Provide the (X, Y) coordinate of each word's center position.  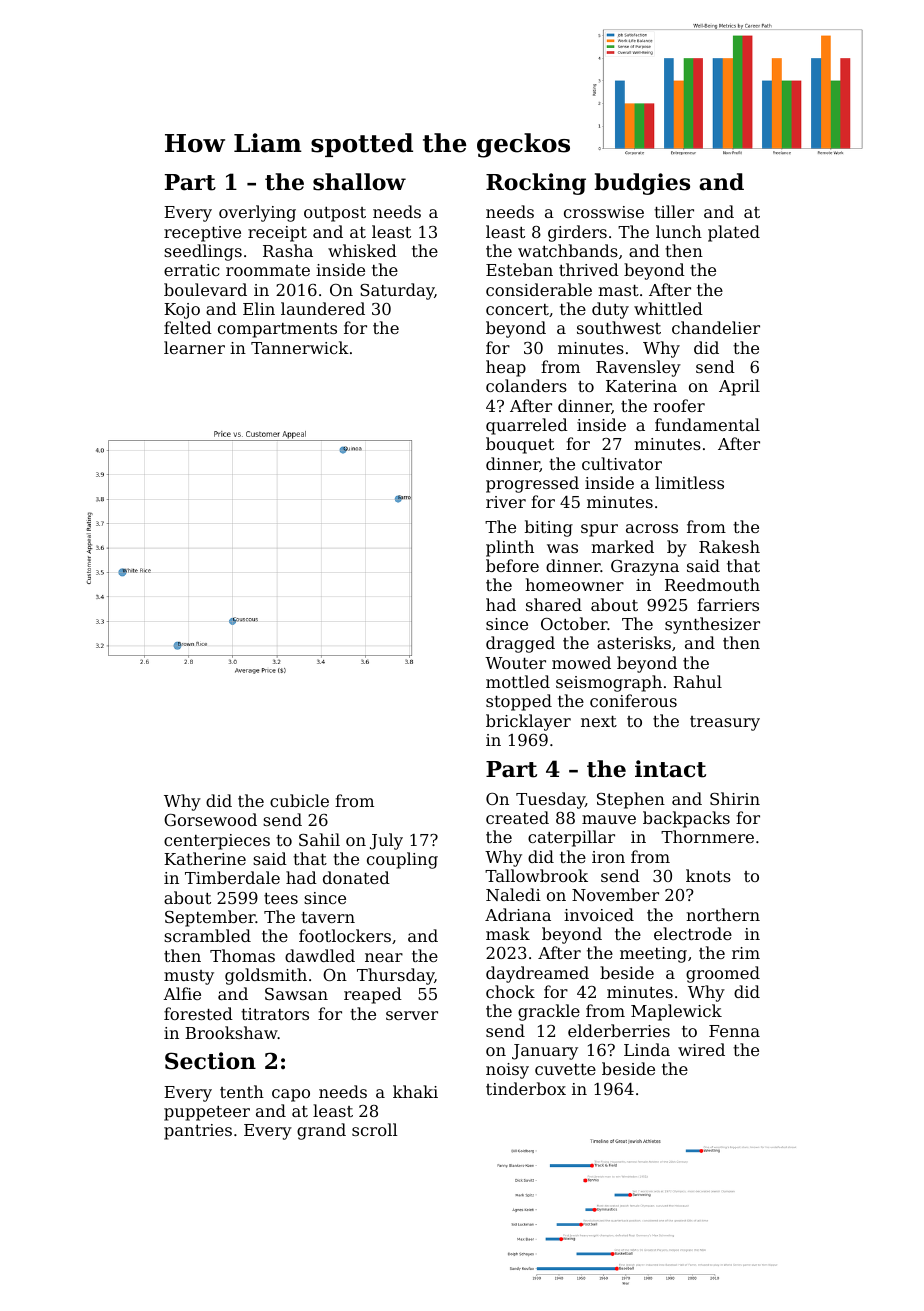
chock (510, 991)
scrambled (207, 935)
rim (746, 953)
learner (194, 347)
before (512, 565)
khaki (415, 1091)
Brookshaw (231, 1032)
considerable (539, 289)
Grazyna (645, 568)
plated (734, 233)
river (506, 502)
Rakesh (729, 546)
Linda (647, 1049)
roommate (268, 270)
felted (188, 327)
